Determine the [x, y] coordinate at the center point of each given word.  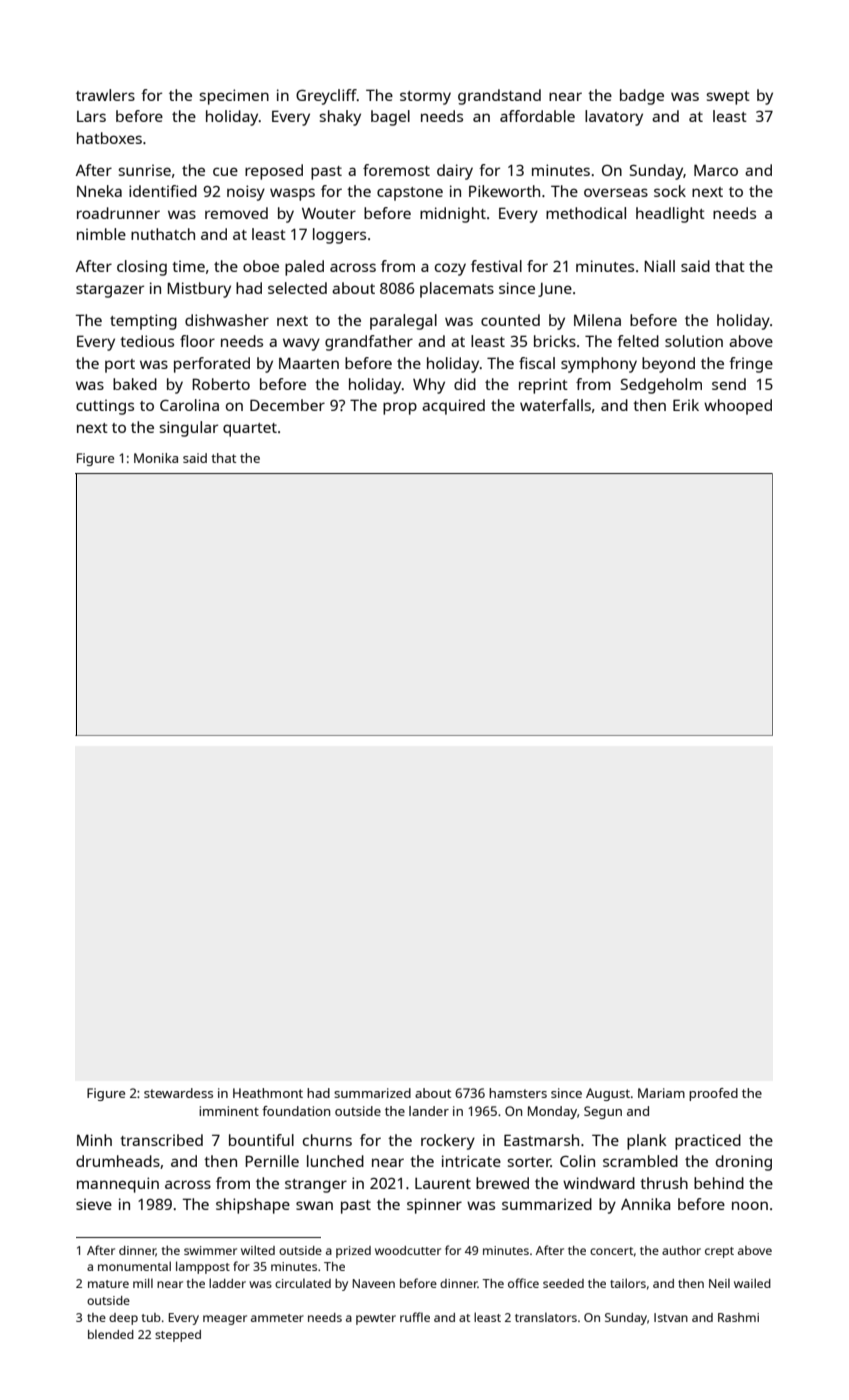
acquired [453, 407]
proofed [713, 1094]
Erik [686, 405]
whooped [738, 407]
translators [546, 1317]
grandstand [499, 97]
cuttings [105, 407]
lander [429, 1111]
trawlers [105, 95]
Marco [716, 170]
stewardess [178, 1093]
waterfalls [555, 405]
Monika [156, 458]
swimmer [210, 1250]
